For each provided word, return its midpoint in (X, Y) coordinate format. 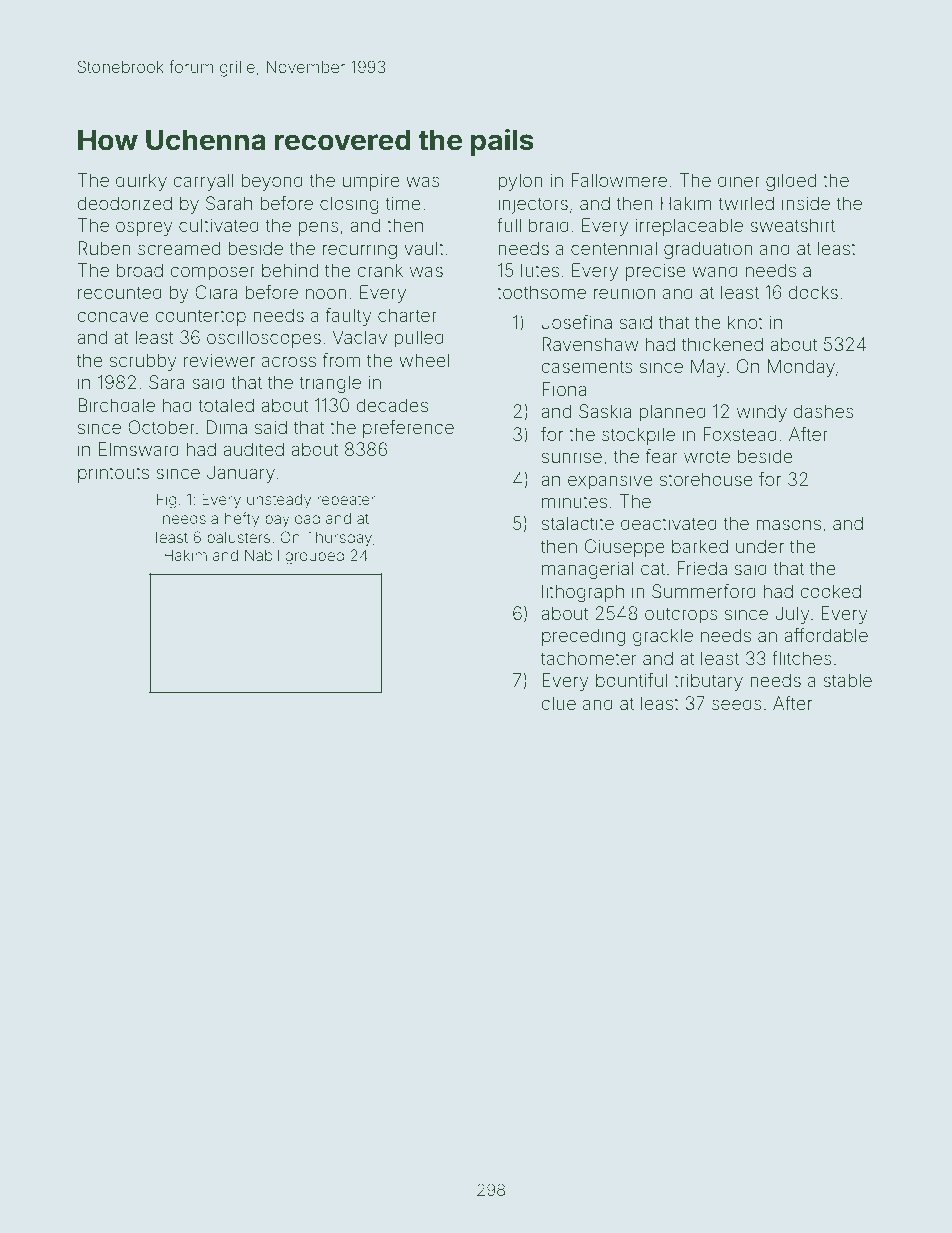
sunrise (572, 456)
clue (558, 703)
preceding (583, 637)
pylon (520, 182)
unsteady (279, 500)
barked (700, 546)
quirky (141, 182)
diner (739, 180)
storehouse (706, 479)
